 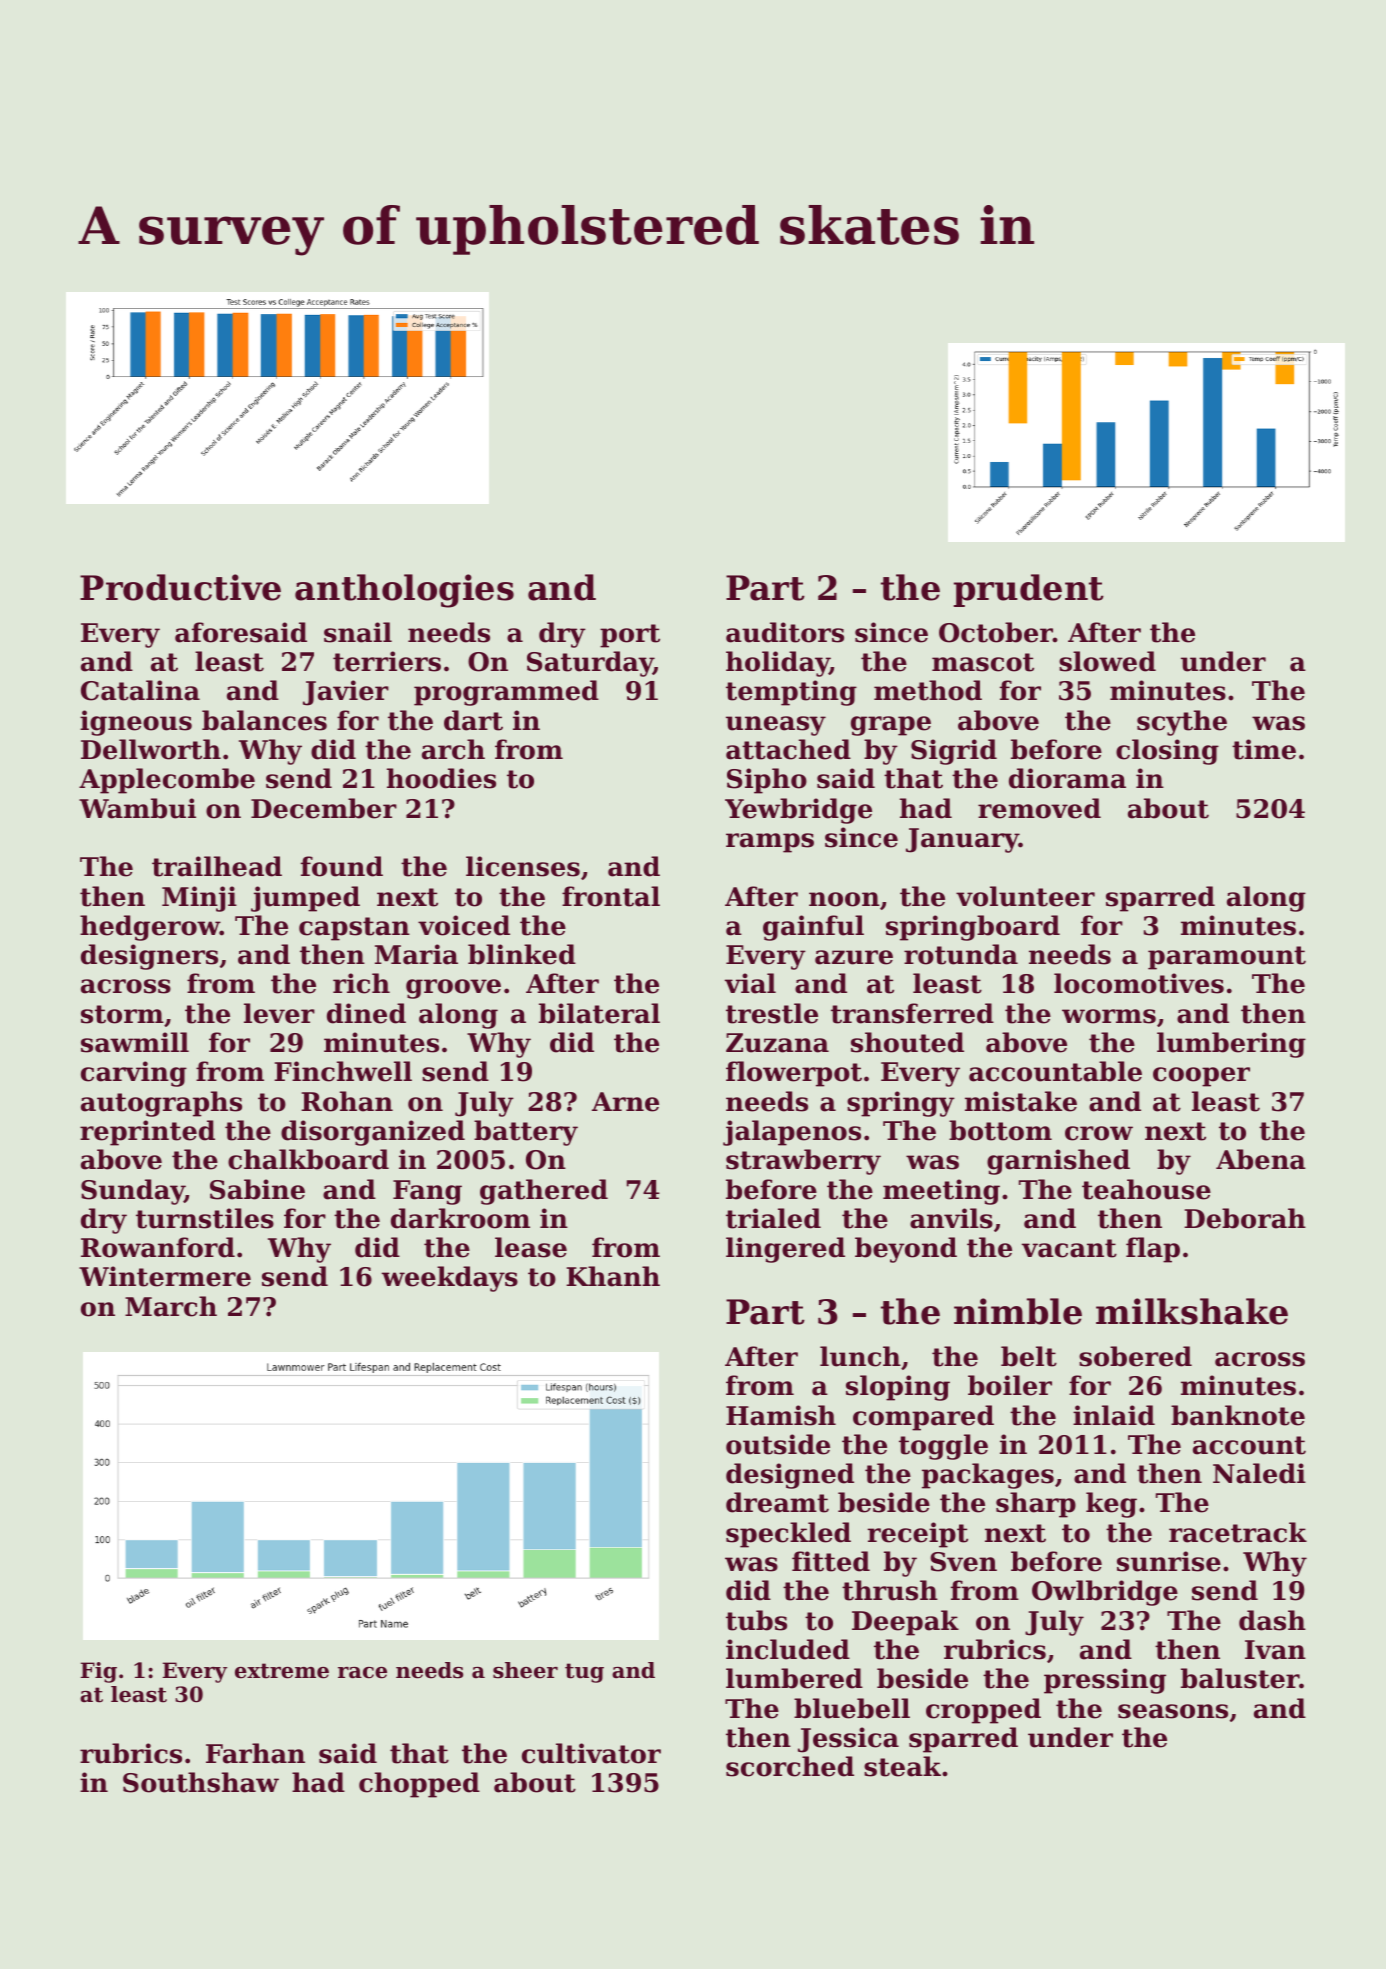 I want to click on chopped, so click(x=419, y=1785).
